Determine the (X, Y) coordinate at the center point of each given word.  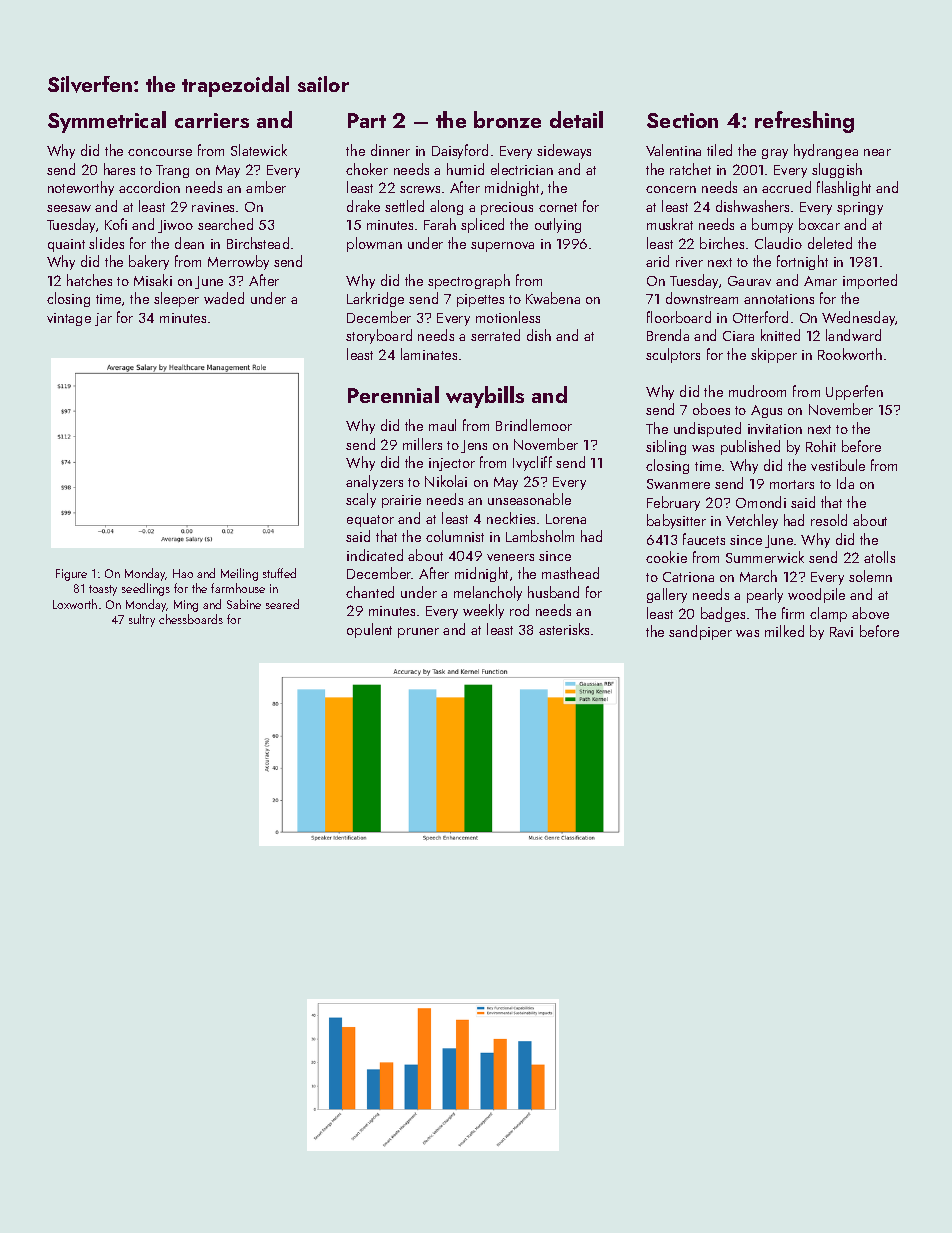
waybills (485, 397)
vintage (69, 319)
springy (860, 208)
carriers (212, 120)
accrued (786, 187)
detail (576, 119)
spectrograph (469, 281)
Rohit (821, 446)
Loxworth (75, 604)
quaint (66, 245)
